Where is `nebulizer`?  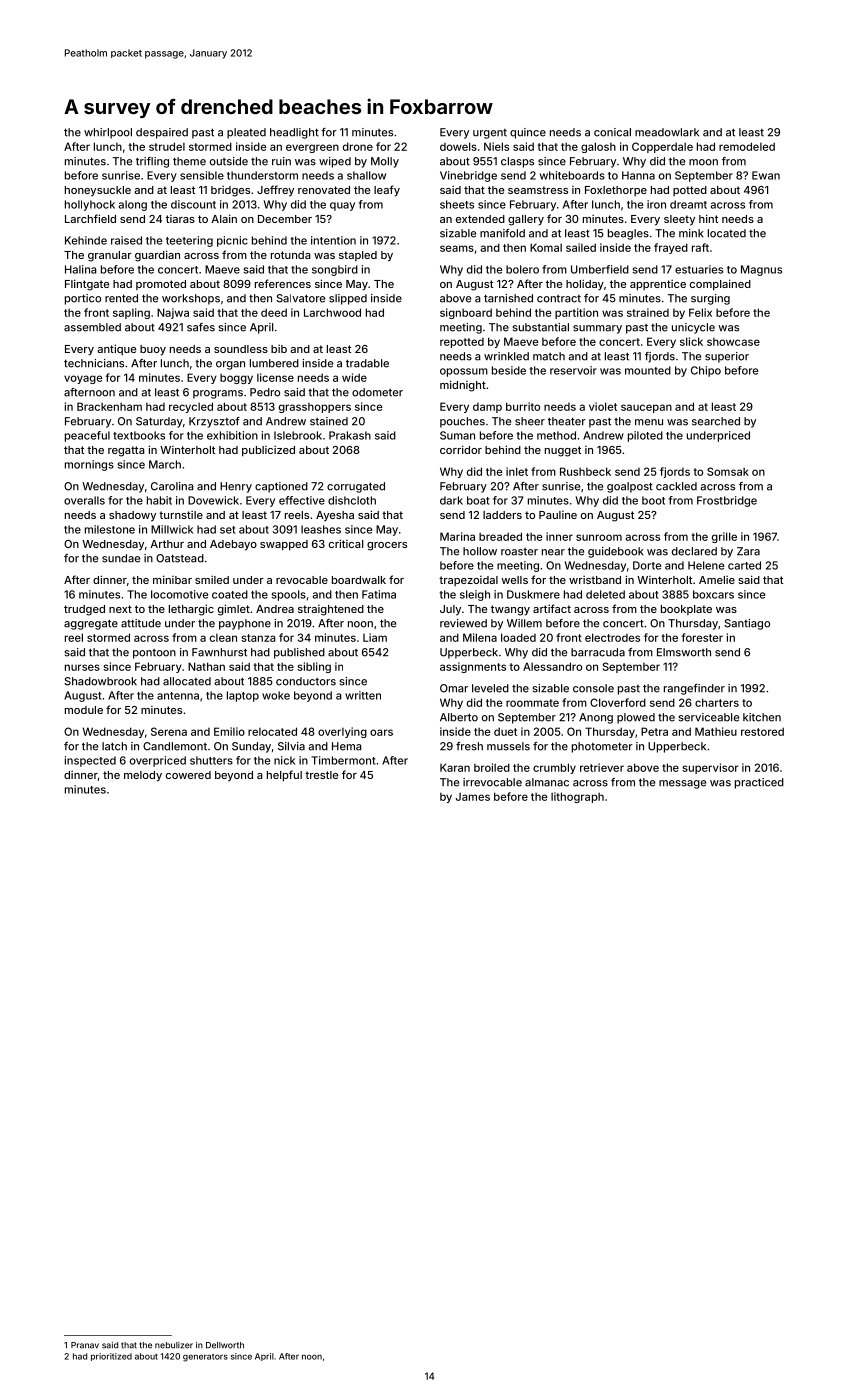 nebulizer is located at coordinates (174, 1345).
